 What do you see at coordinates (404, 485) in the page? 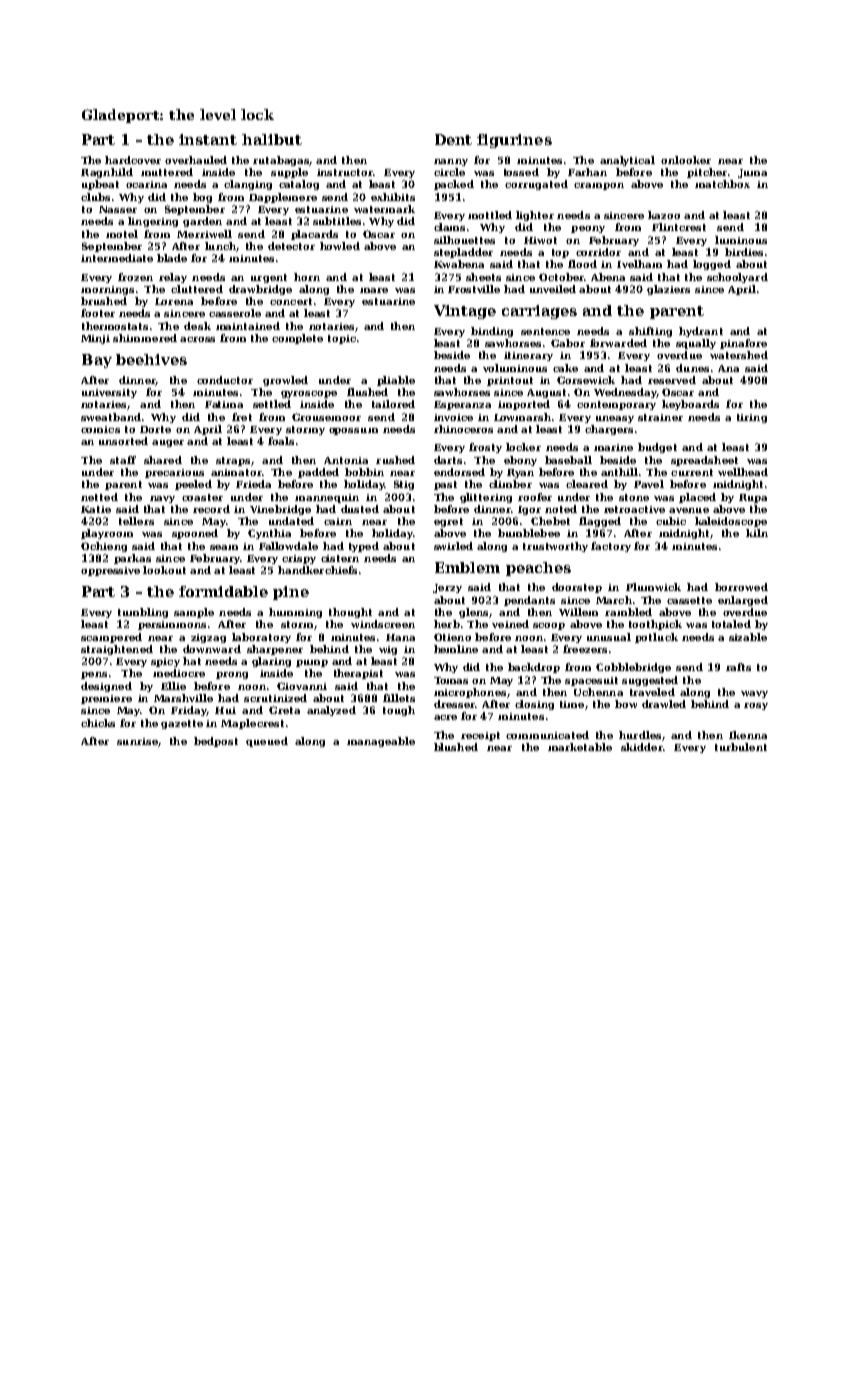
I see `Stig` at bounding box center [404, 485].
